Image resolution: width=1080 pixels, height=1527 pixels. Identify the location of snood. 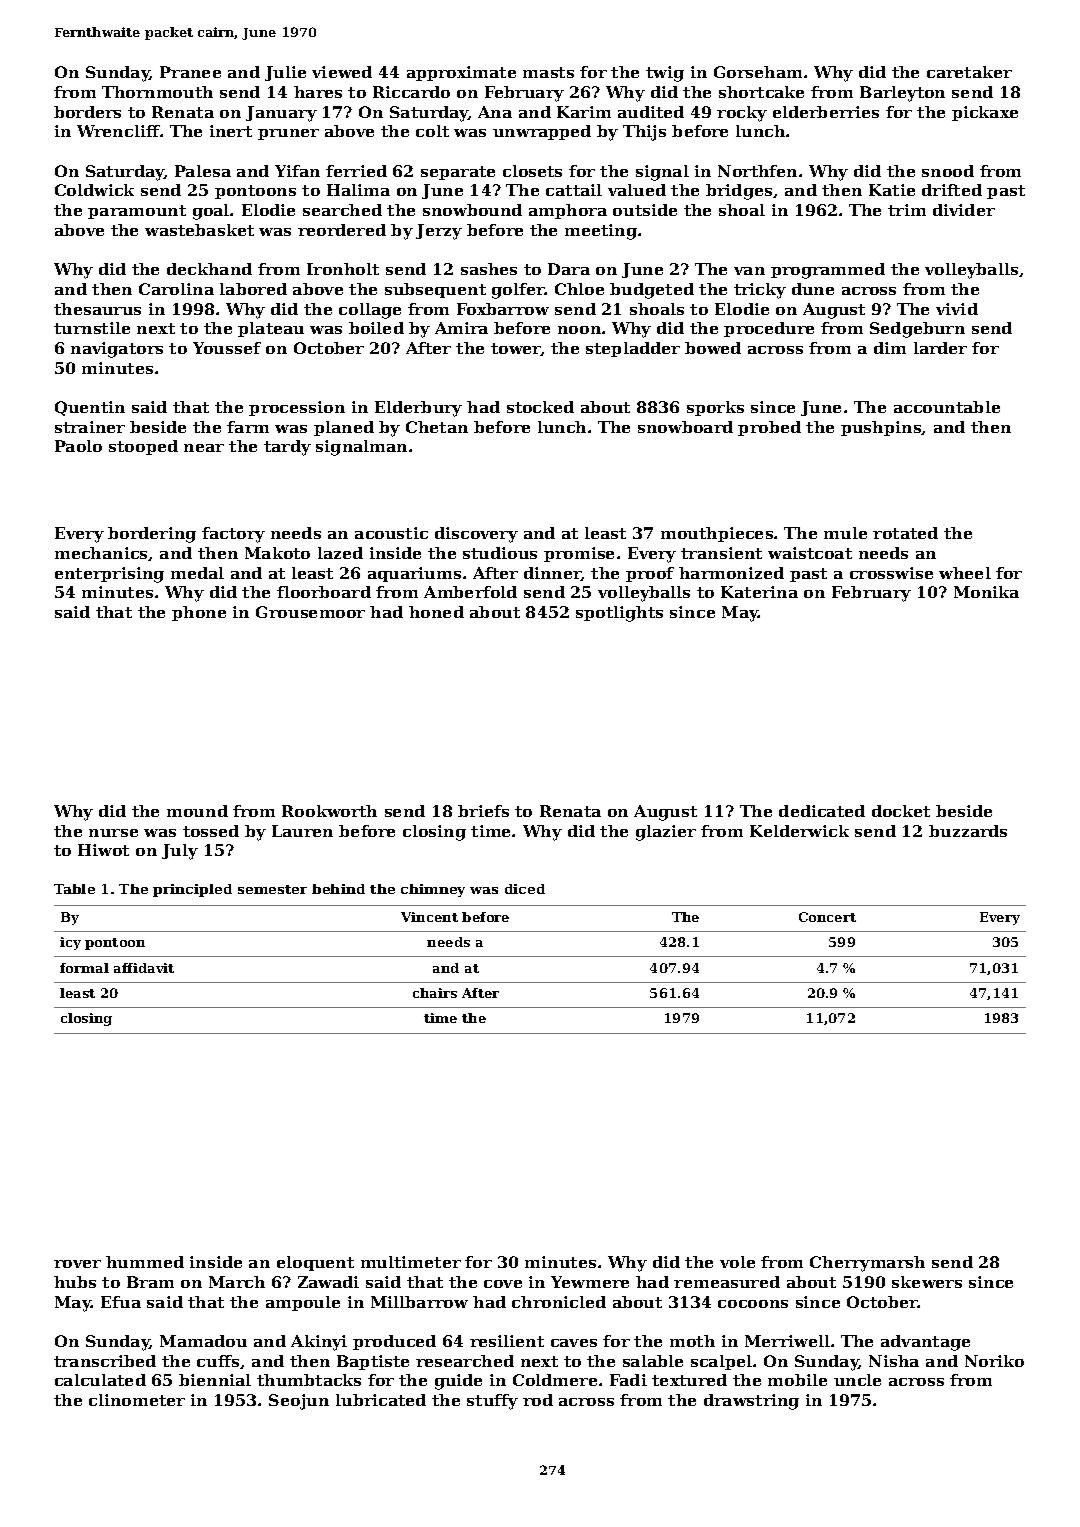
(948, 171).
